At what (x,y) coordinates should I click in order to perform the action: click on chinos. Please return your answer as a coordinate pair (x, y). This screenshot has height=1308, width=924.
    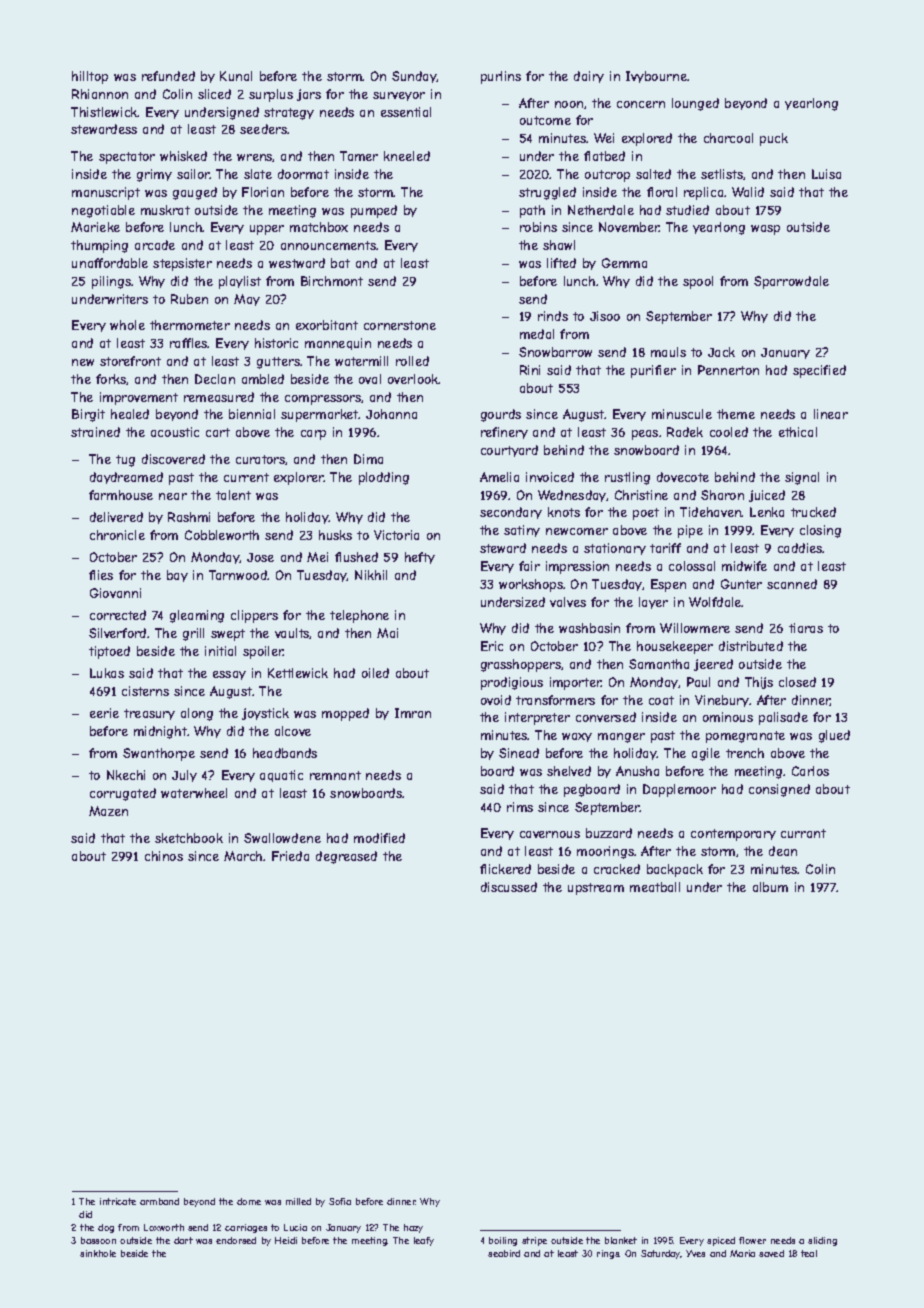
    Looking at the image, I should click on (164, 856).
